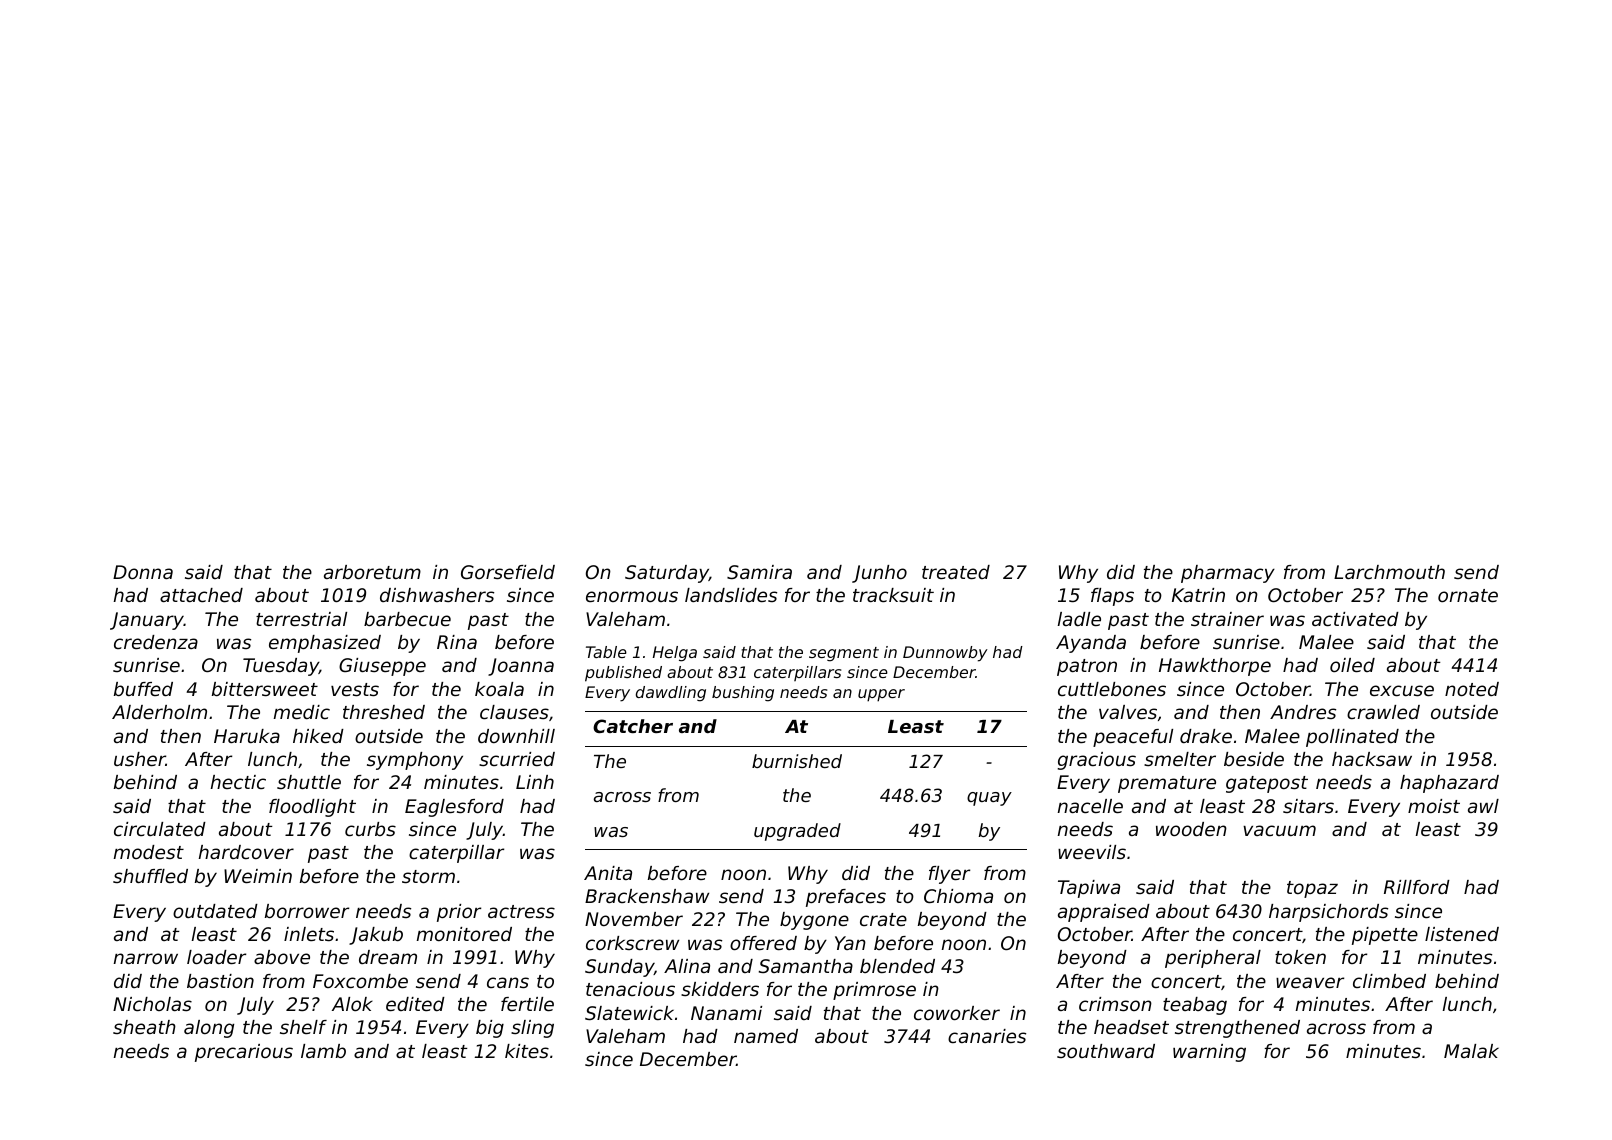 The width and height of the screenshot is (1612, 1140). Describe the element at coordinates (1227, 619) in the screenshot. I see `strainer` at that location.
